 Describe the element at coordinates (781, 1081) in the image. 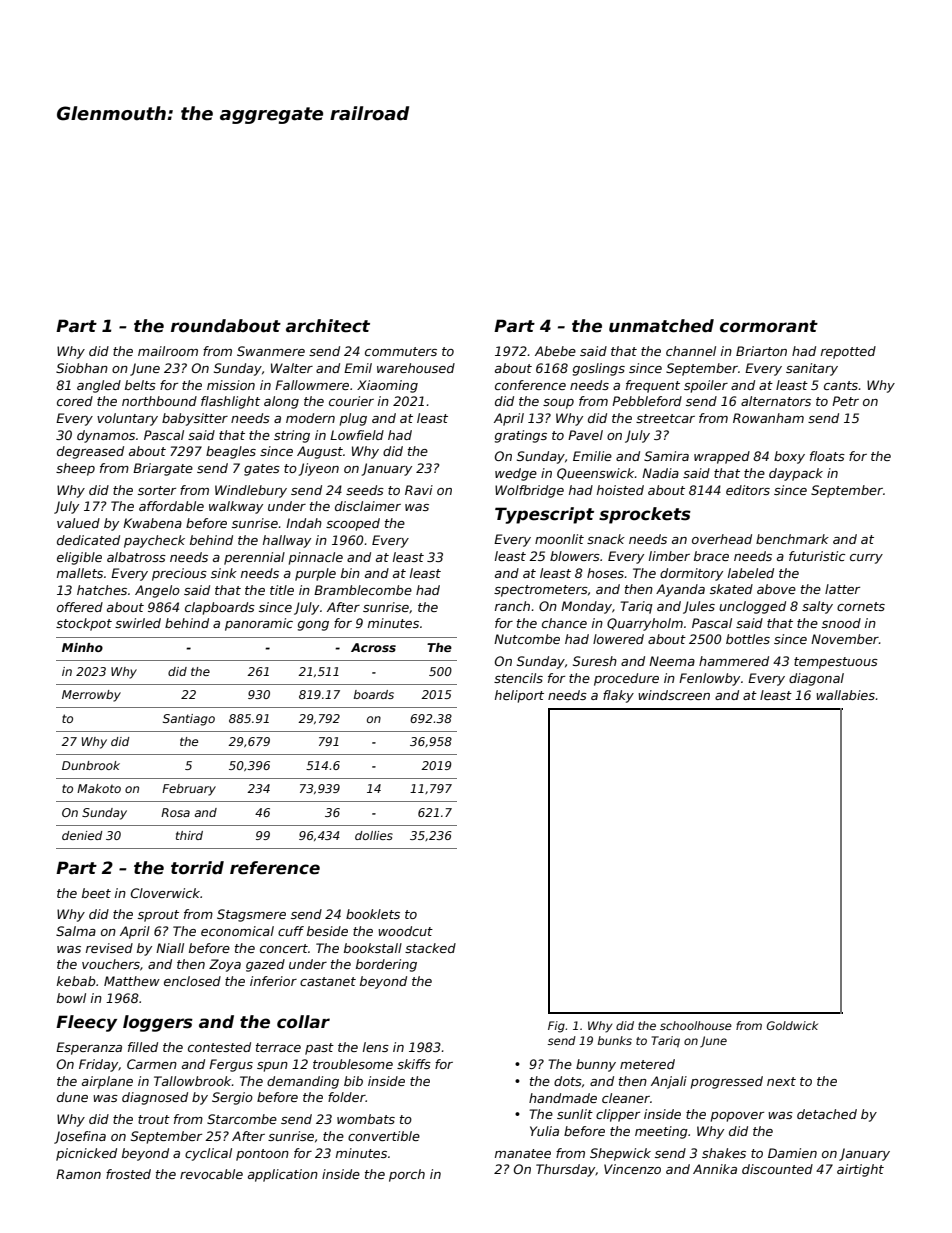

I see `next` at that location.
